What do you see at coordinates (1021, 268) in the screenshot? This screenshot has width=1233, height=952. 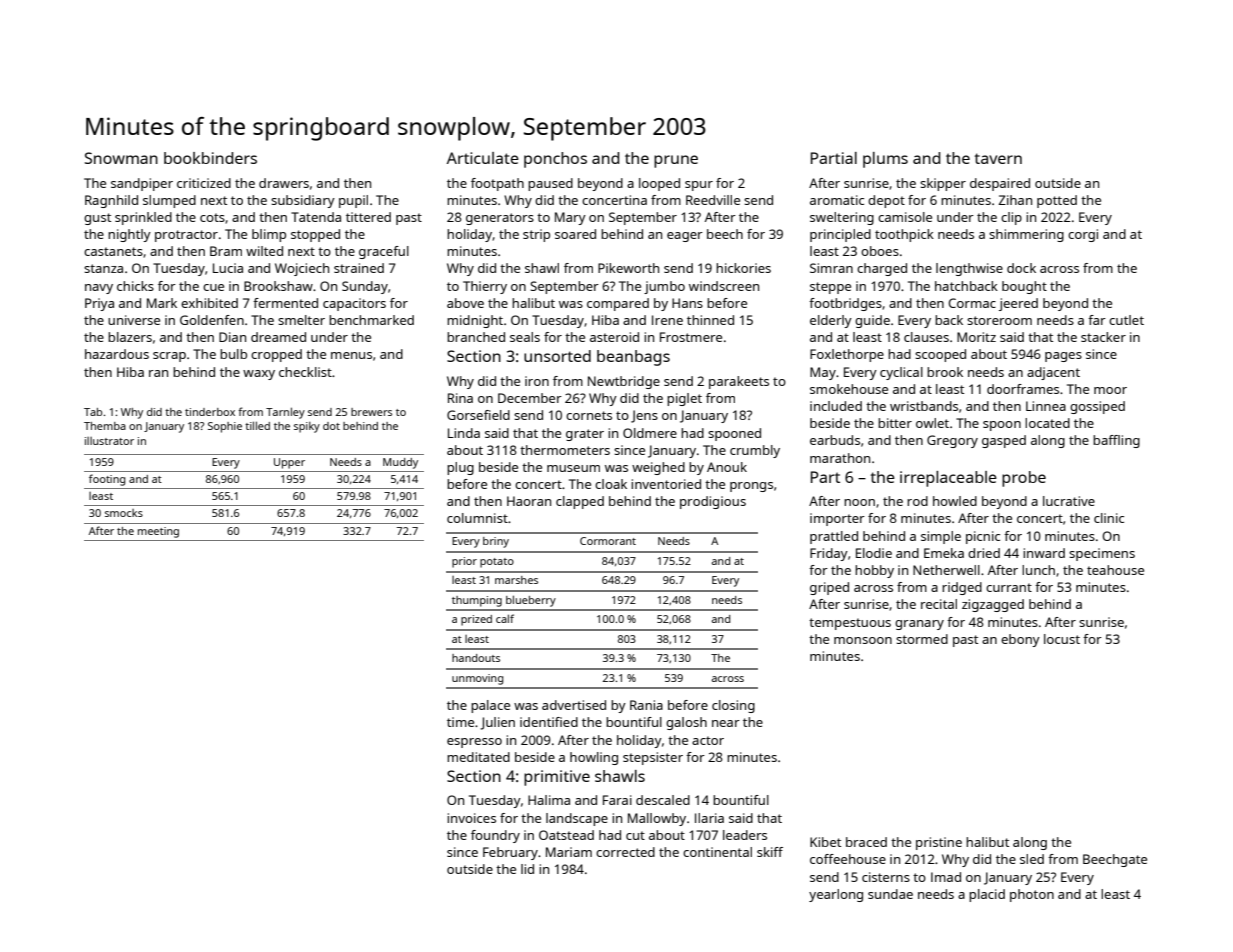 I see `dock` at bounding box center [1021, 268].
